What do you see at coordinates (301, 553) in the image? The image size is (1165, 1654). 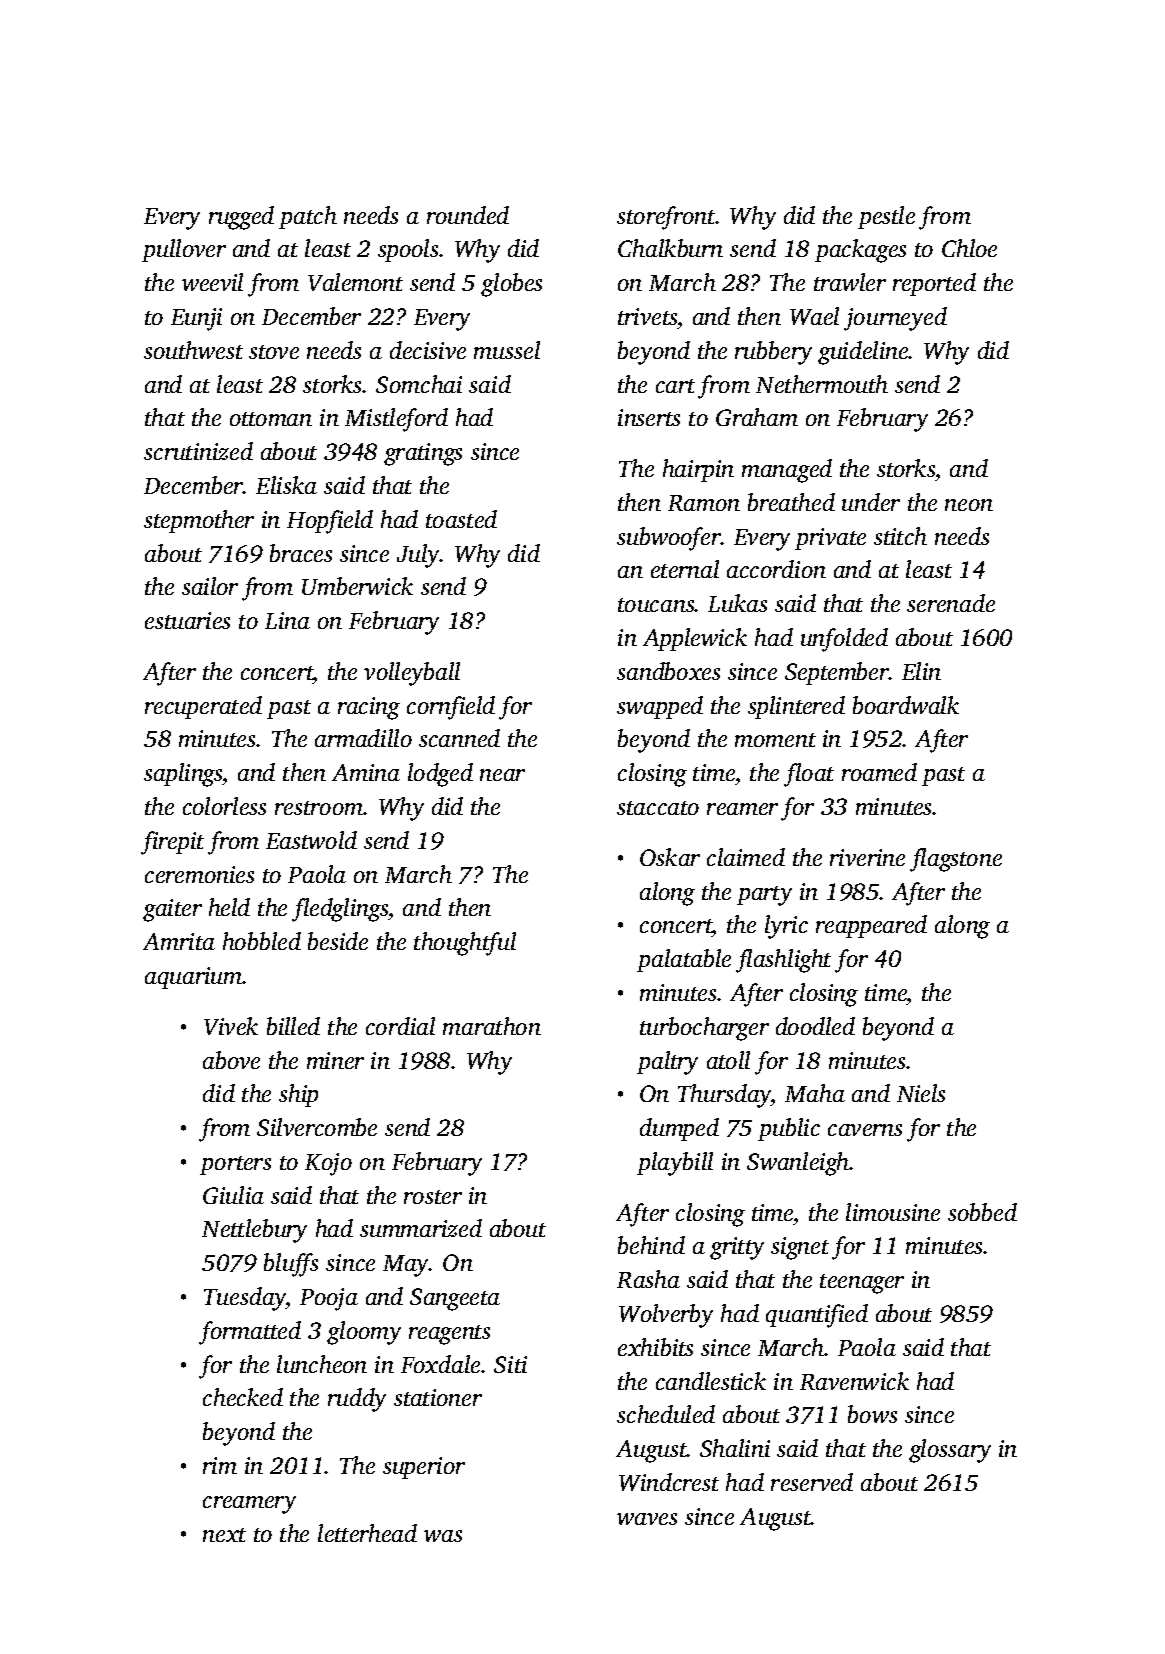 I see `braces` at bounding box center [301, 553].
